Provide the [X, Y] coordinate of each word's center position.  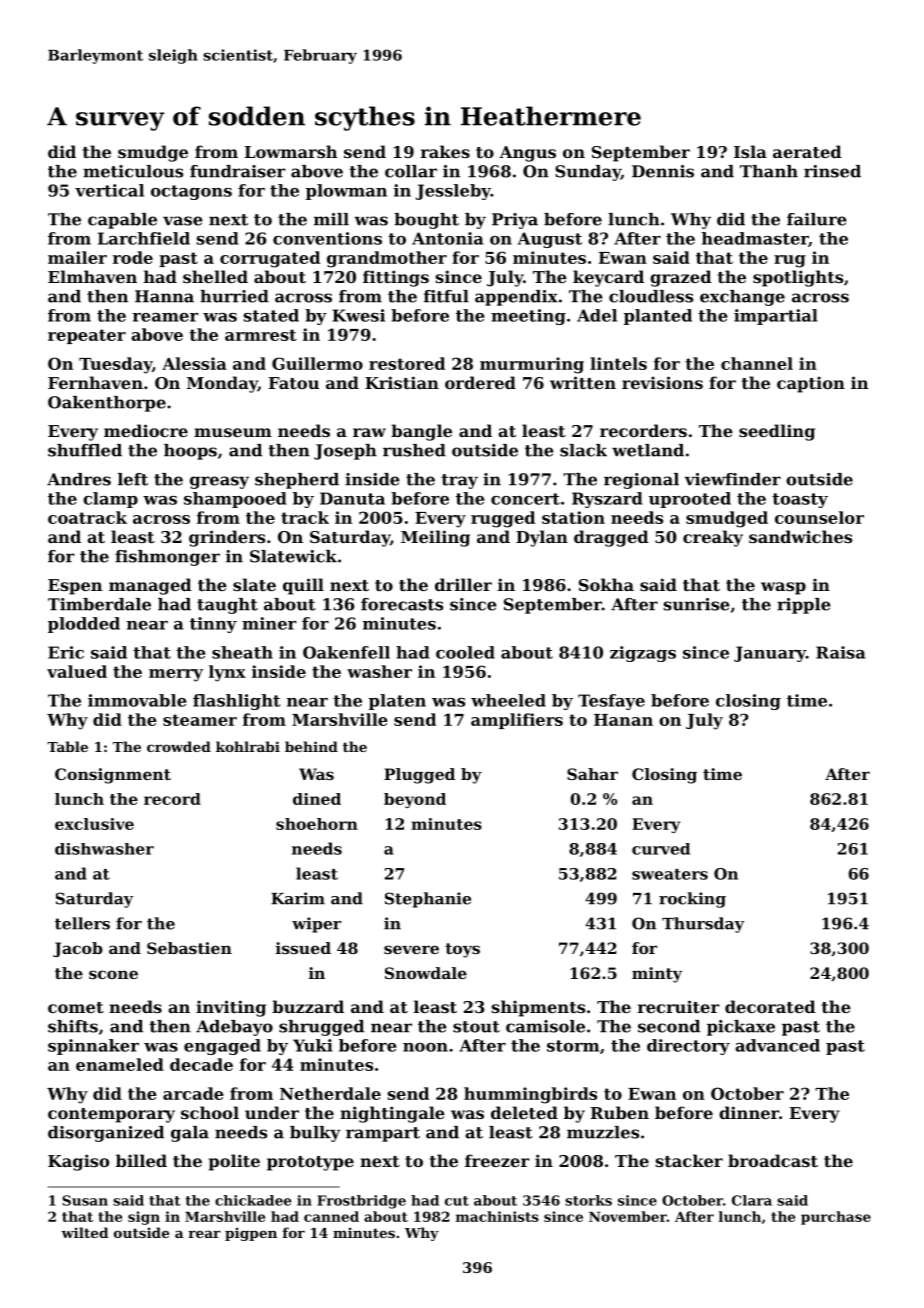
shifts [73, 1026]
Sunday [588, 173]
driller [463, 584]
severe [411, 949]
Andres [79, 479]
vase [183, 221]
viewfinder [733, 479]
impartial [776, 317]
